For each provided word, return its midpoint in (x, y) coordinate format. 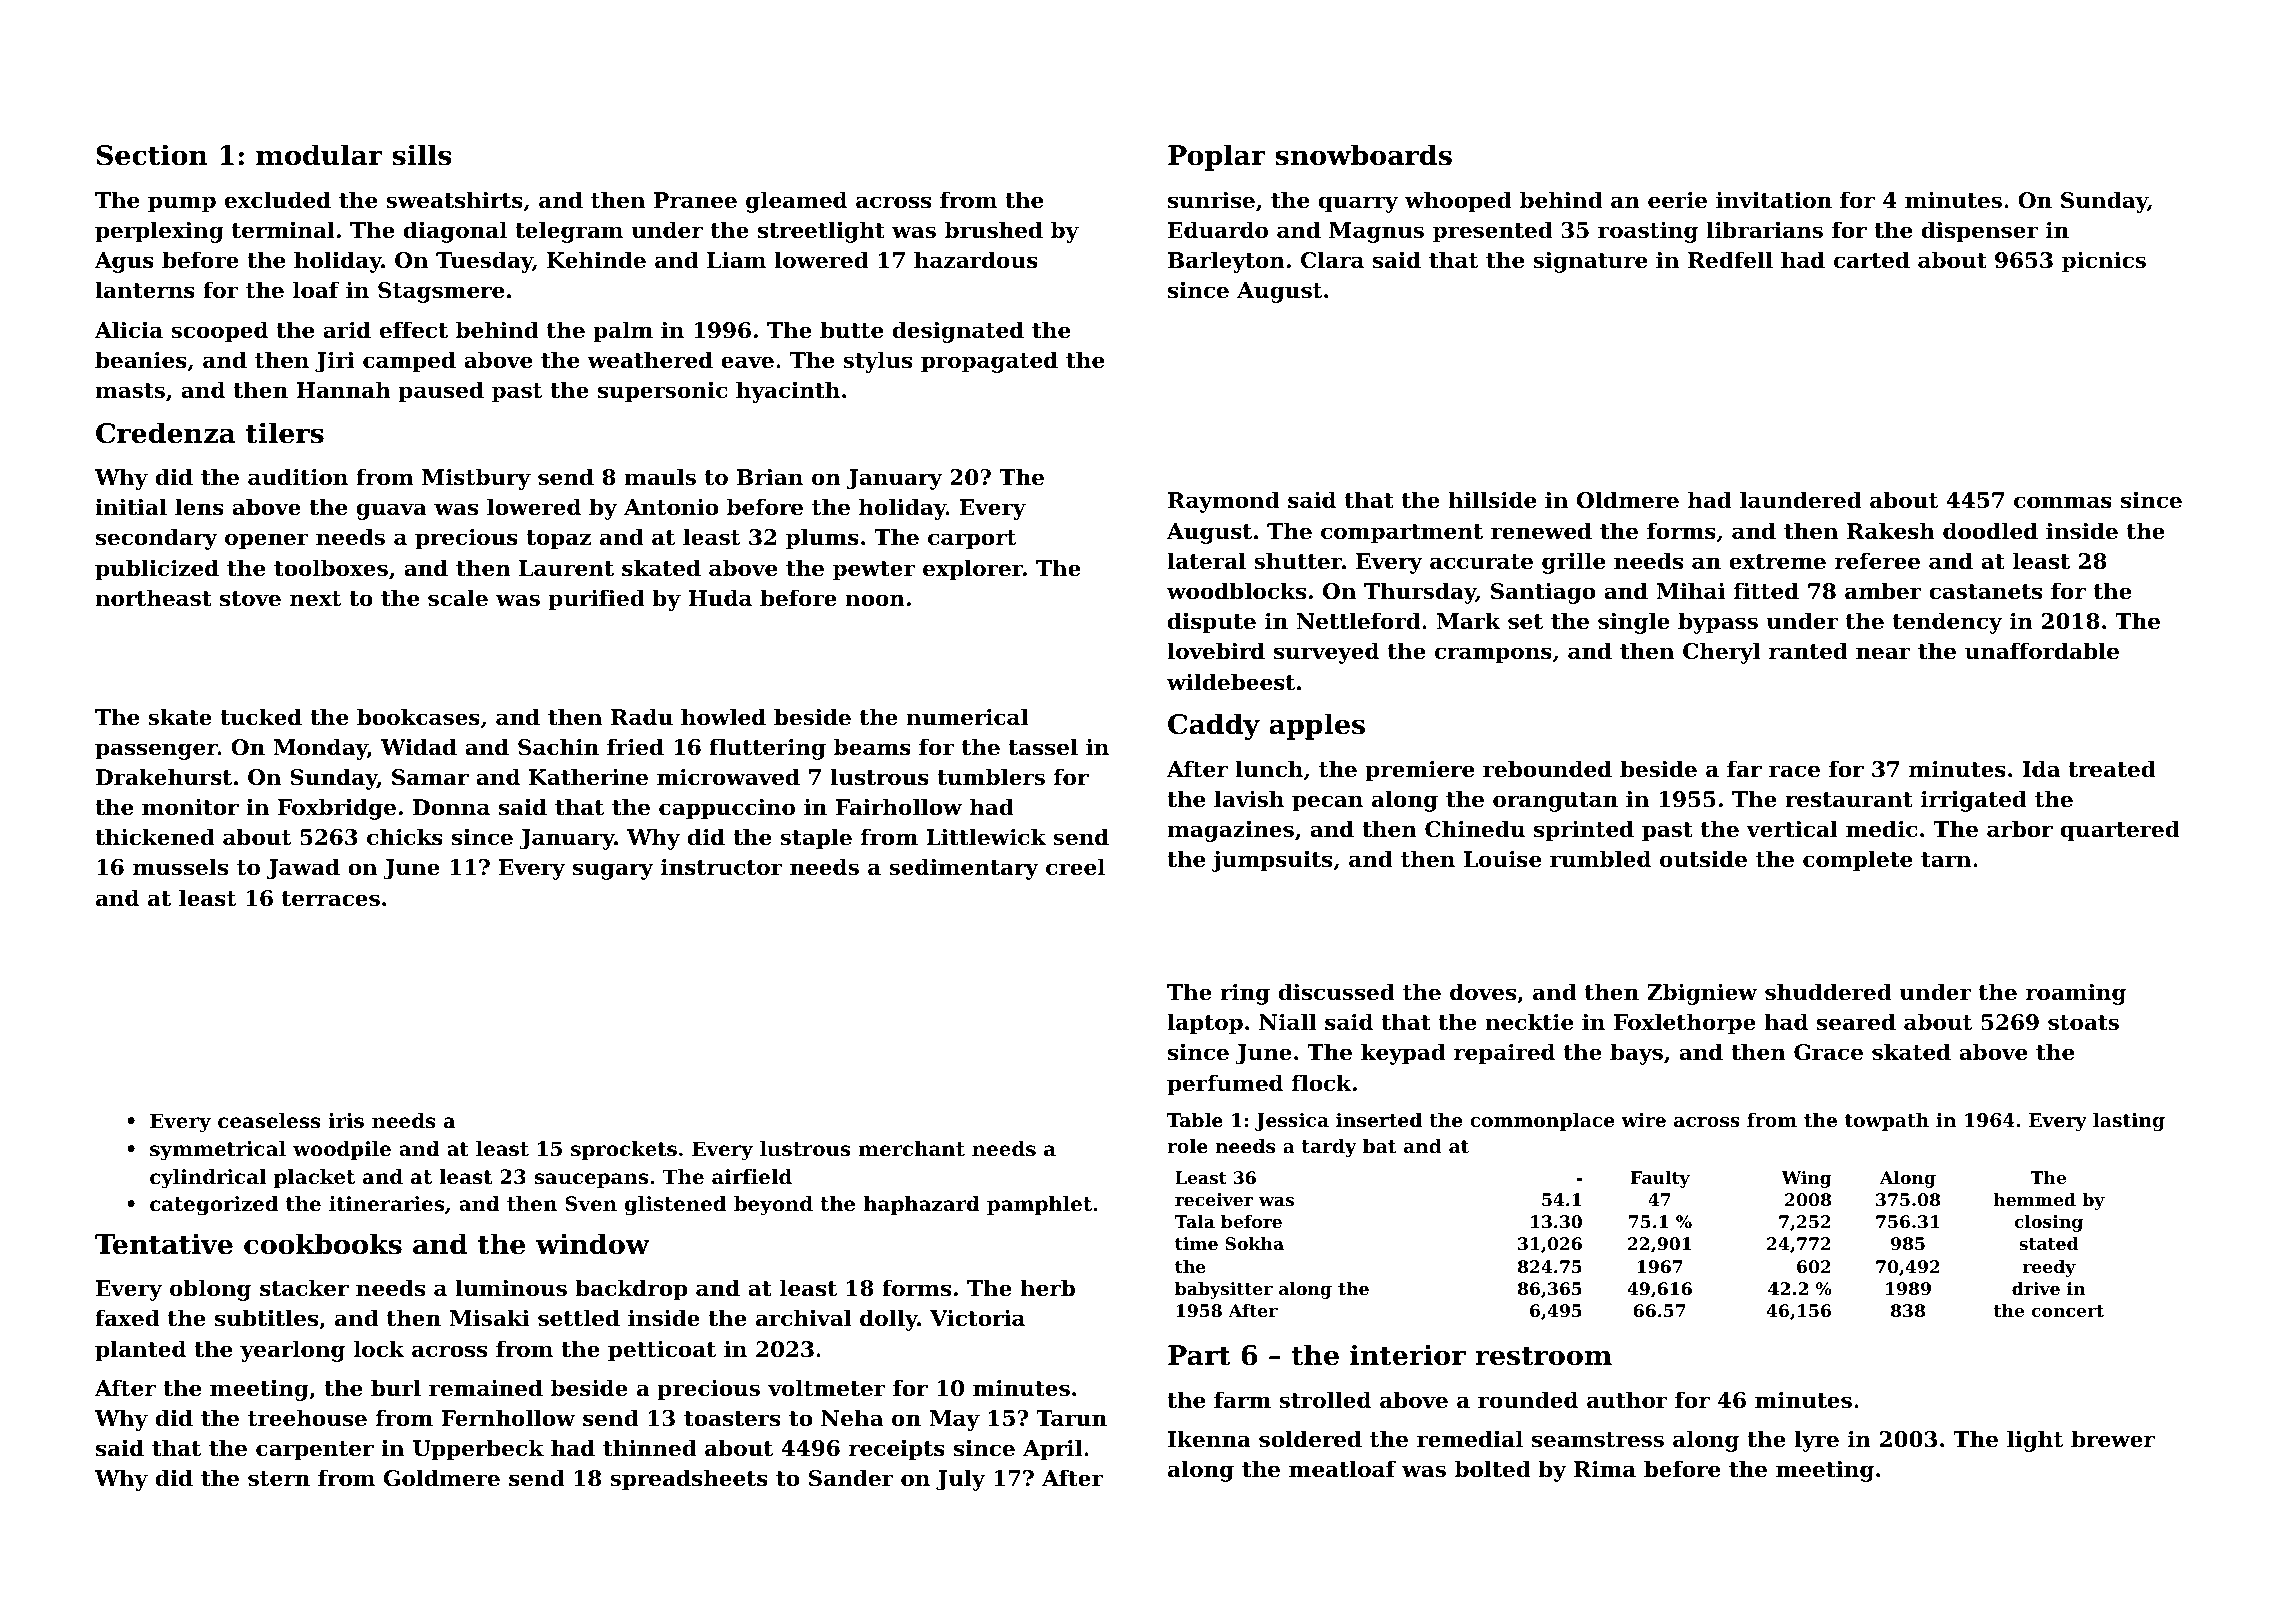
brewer (2113, 1439)
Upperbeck (478, 1450)
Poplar (1217, 157)
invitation (1774, 200)
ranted (1808, 651)
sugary (613, 871)
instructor (721, 867)
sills (422, 155)
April (1052, 1450)
